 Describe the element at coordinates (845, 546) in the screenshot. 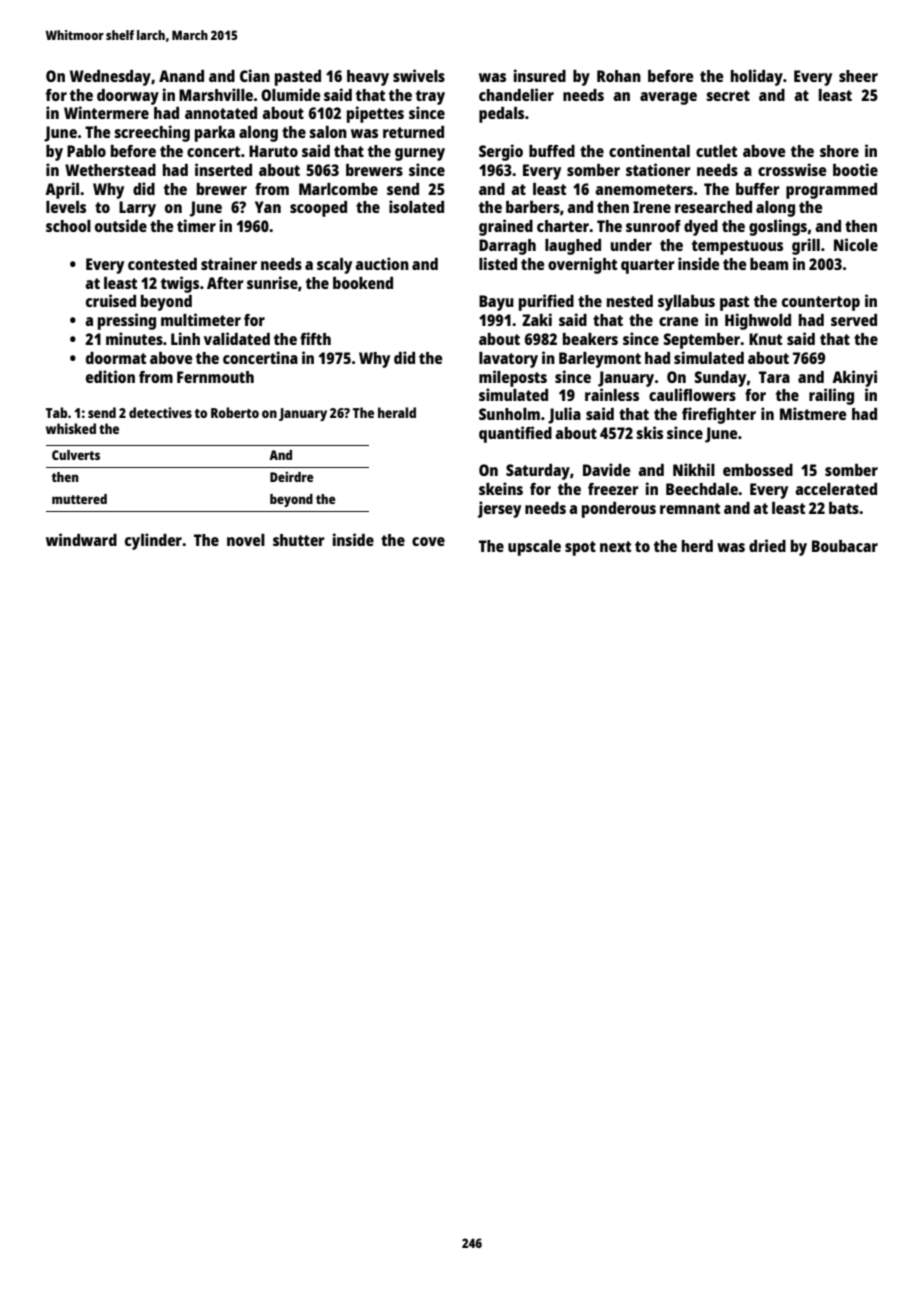

I see `Boubacar` at that location.
